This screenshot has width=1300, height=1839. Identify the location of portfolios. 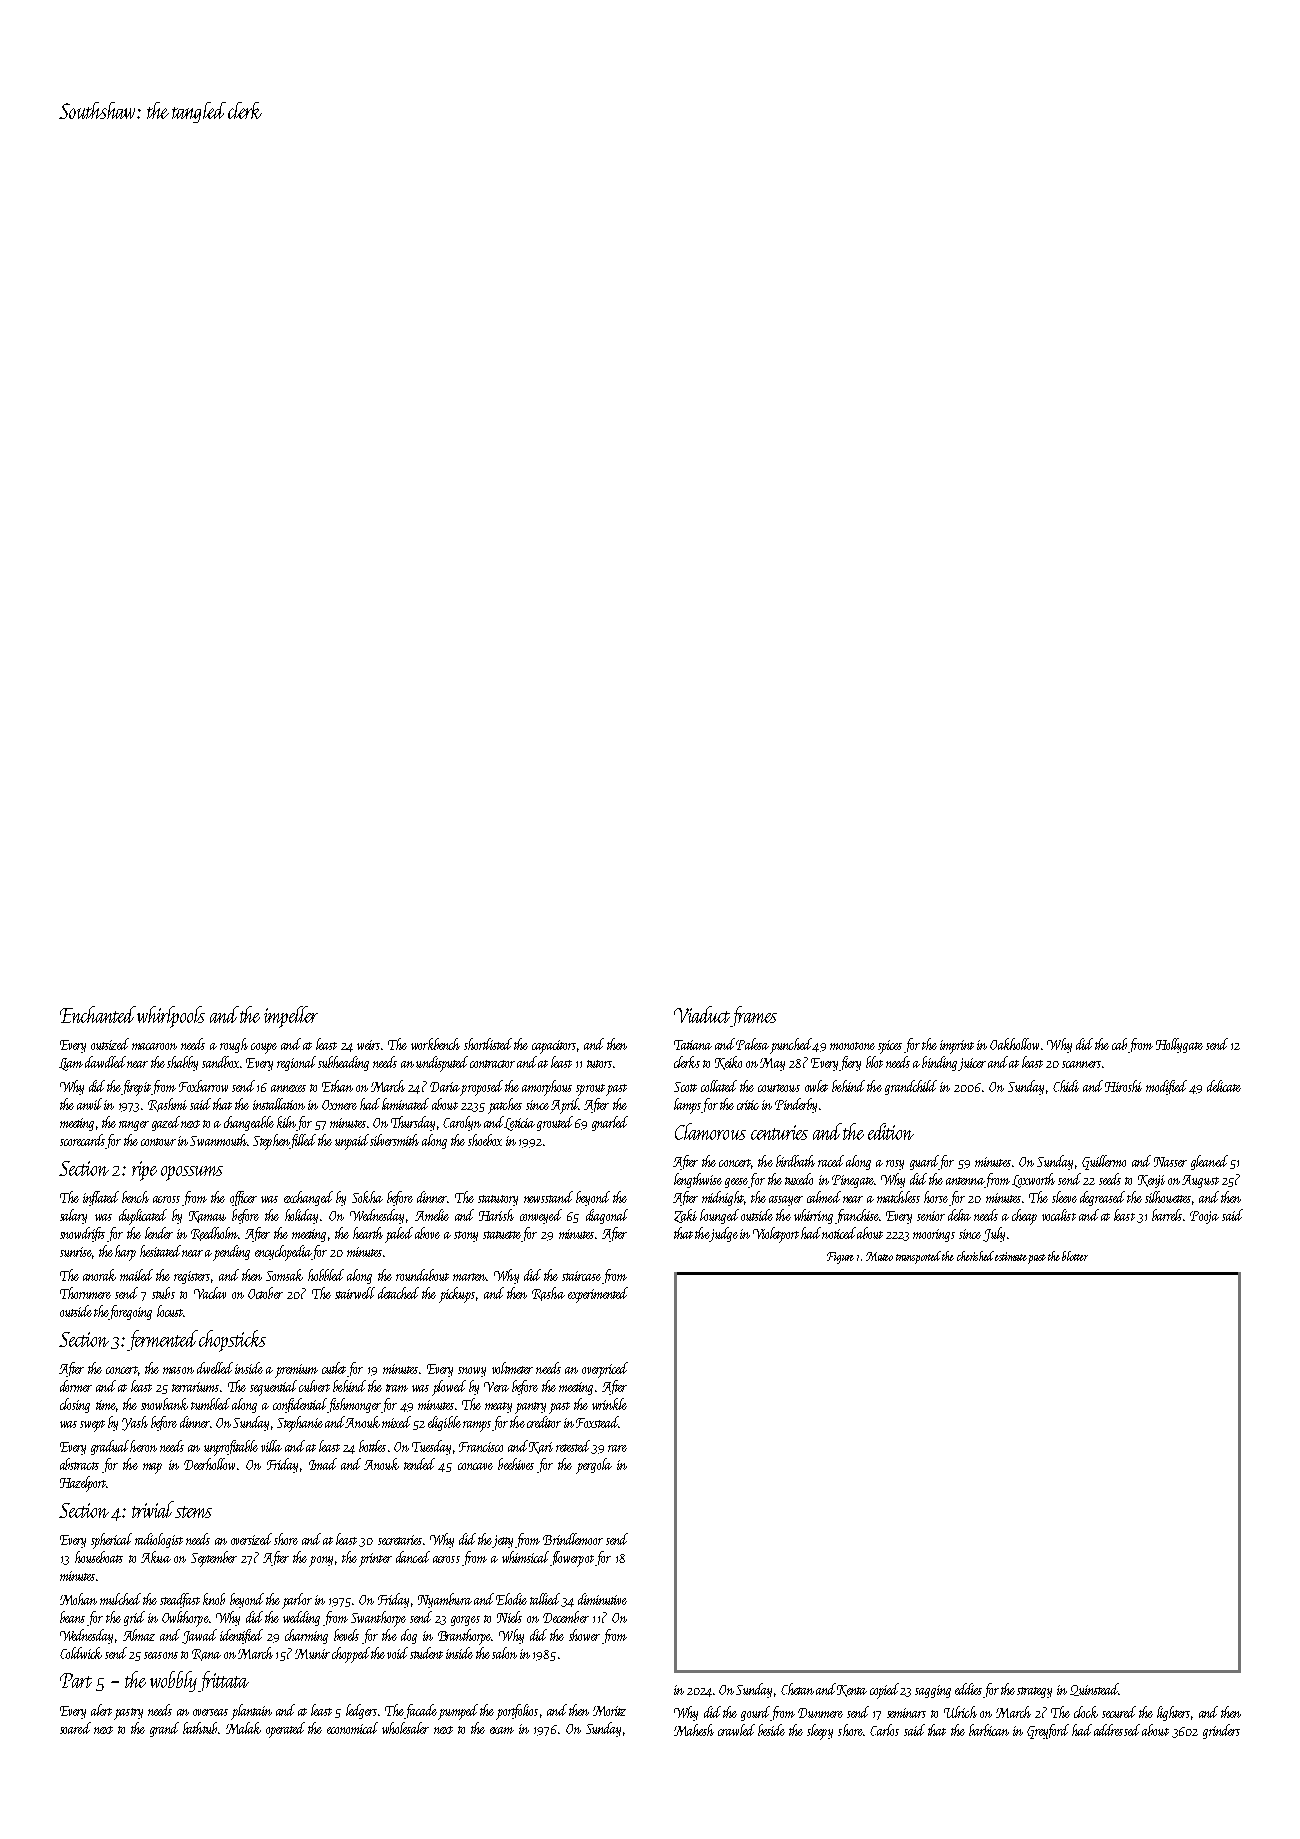
(517, 1712).
